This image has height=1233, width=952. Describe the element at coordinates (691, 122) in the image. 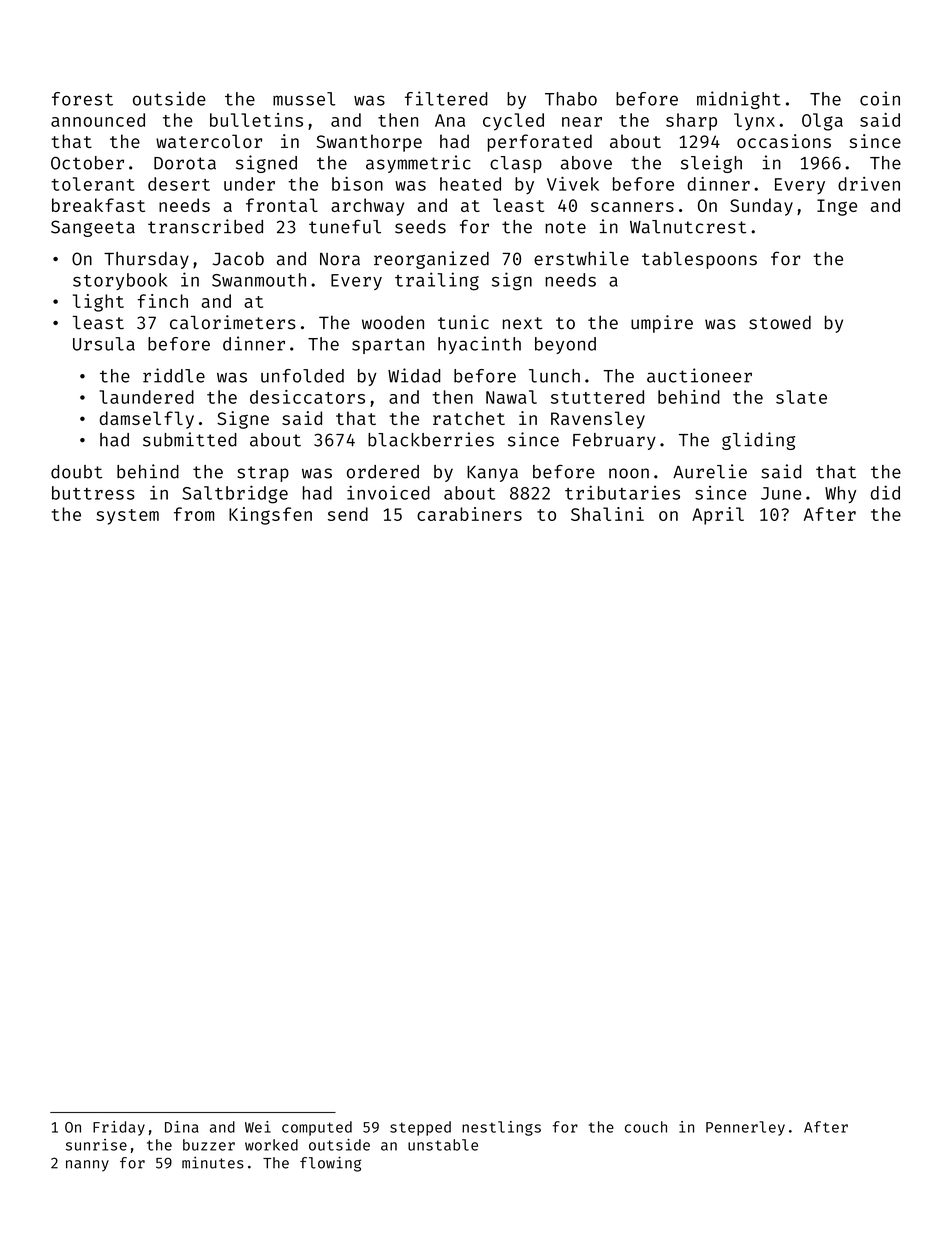

I see `sharp` at that location.
